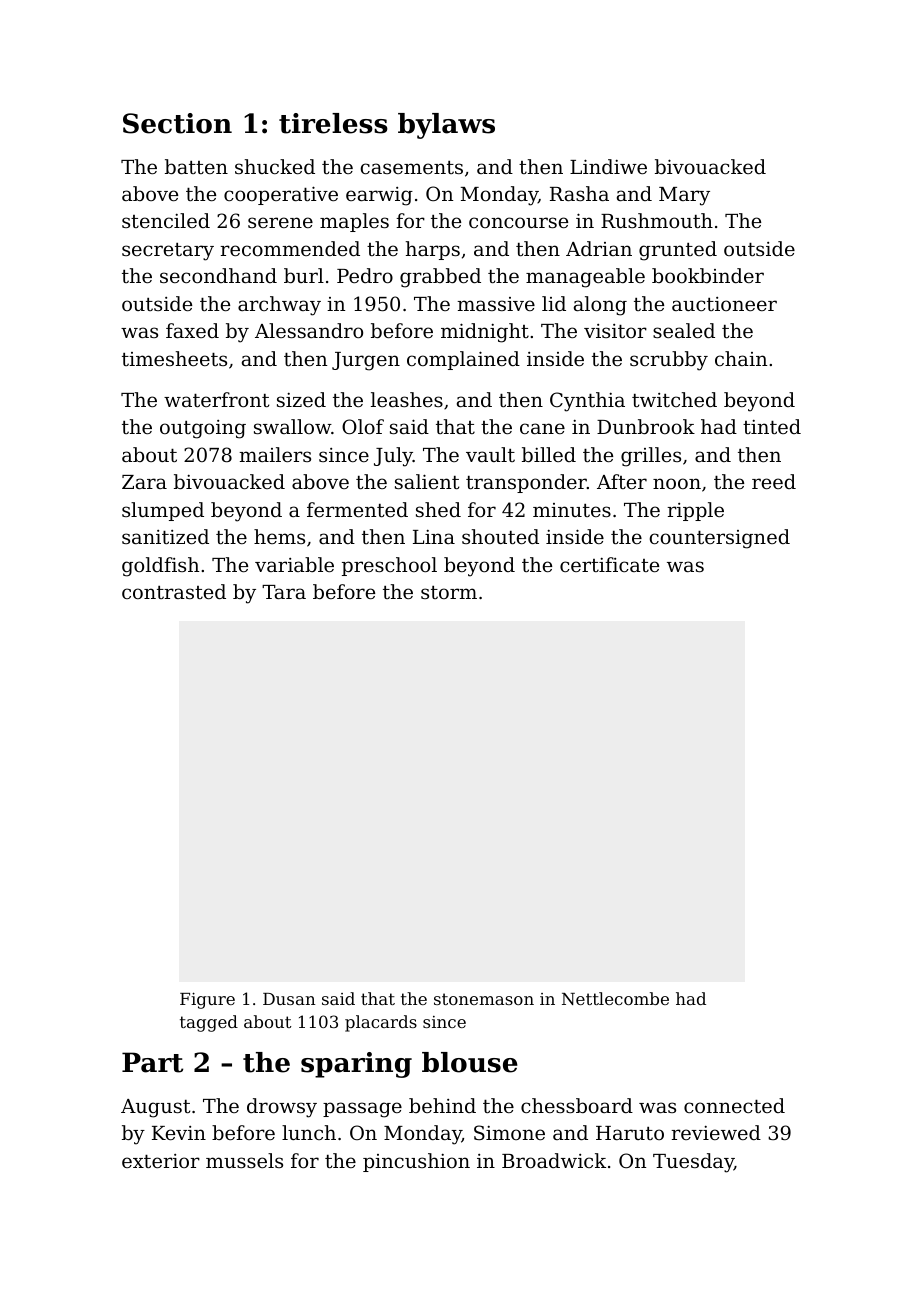 Image resolution: width=924 pixels, height=1314 pixels. Describe the element at coordinates (244, 1160) in the page. I see `mussels` at that location.
